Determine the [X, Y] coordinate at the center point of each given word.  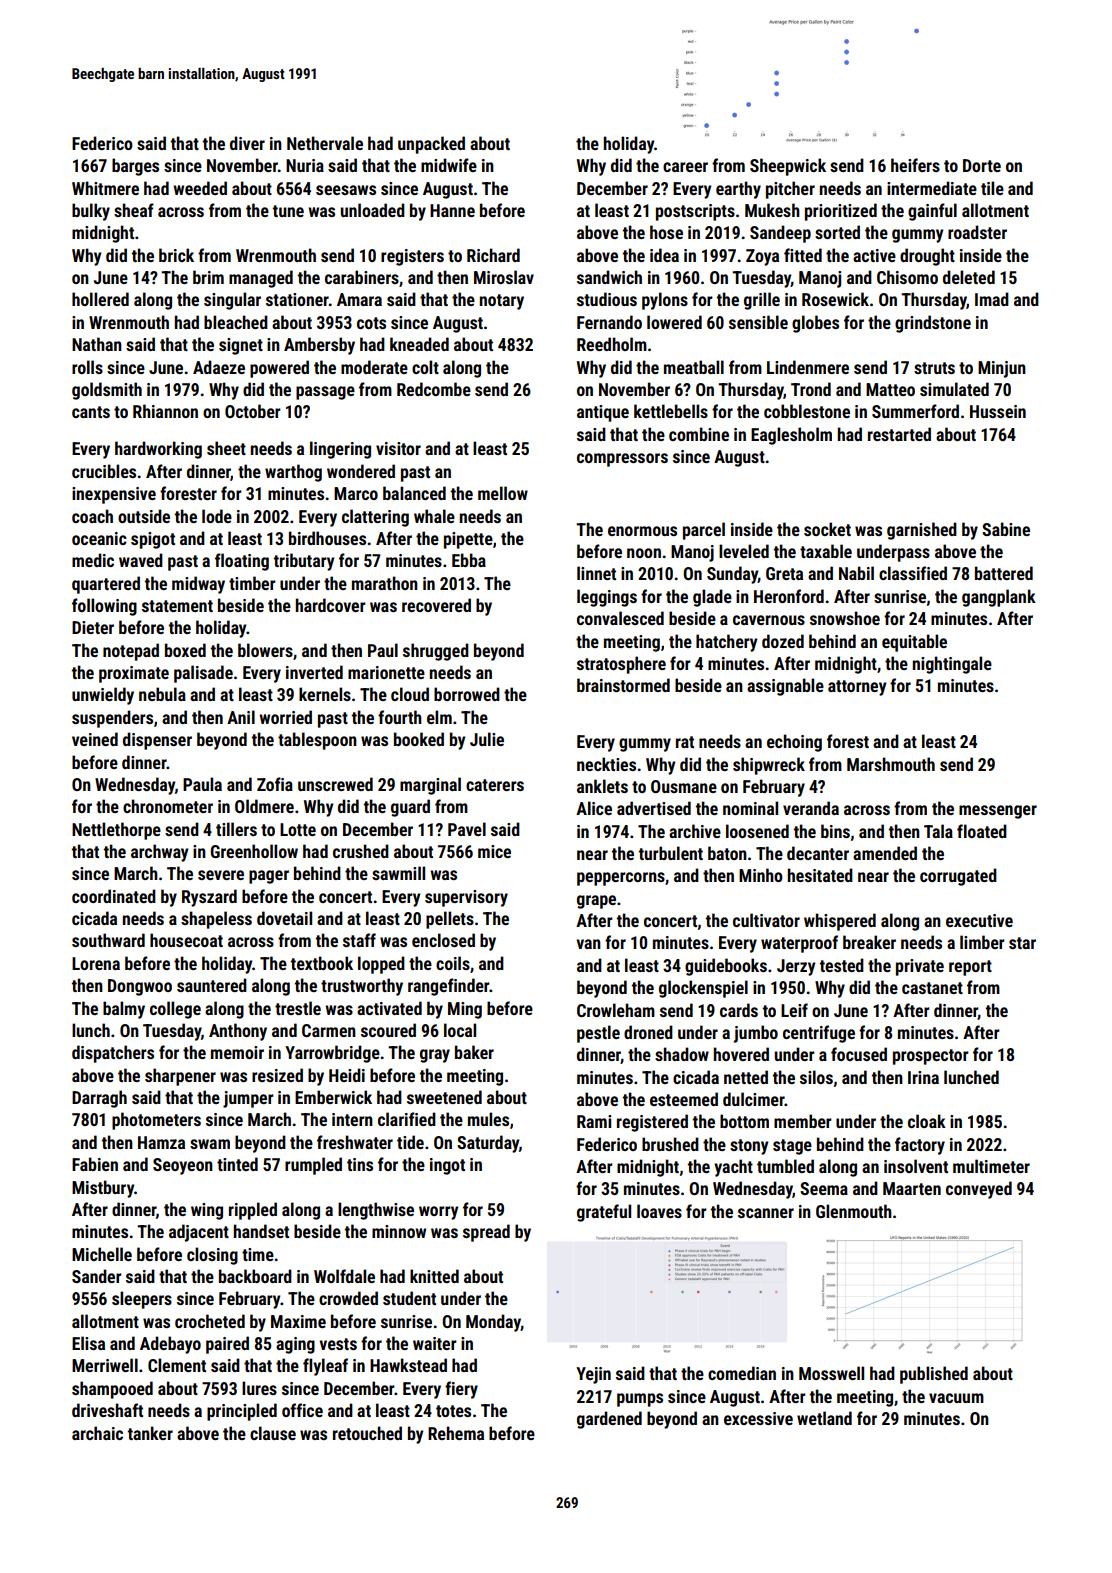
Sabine [1006, 529]
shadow [682, 1054]
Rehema [456, 1433]
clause [273, 1433]
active [874, 255]
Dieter [93, 627]
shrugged [436, 652]
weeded [200, 188]
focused [859, 1054]
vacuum [956, 1398]
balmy [124, 1010]
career [685, 167]
